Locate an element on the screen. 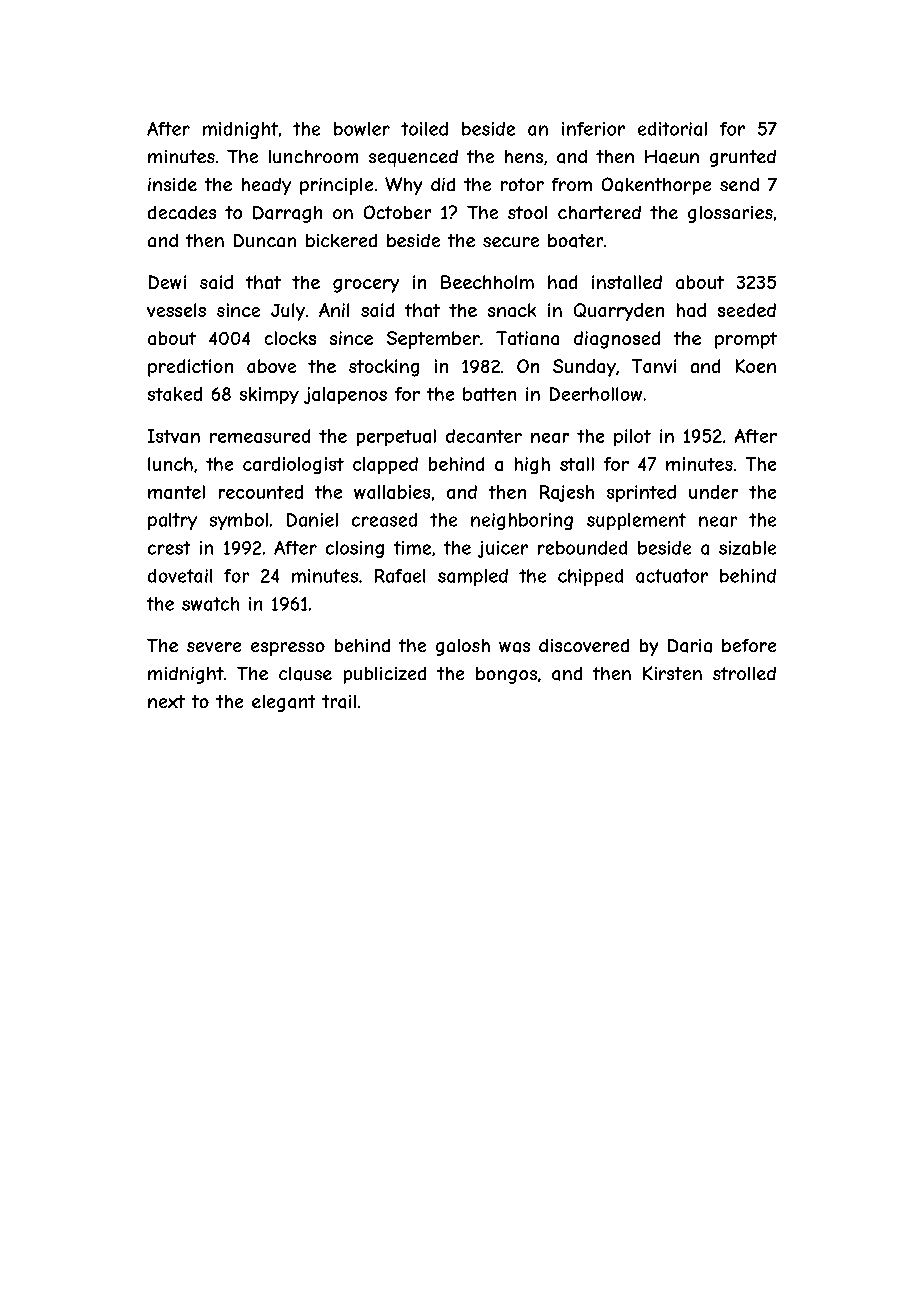 Image resolution: width=924 pixels, height=1314 pixels. swatch is located at coordinates (210, 604).
